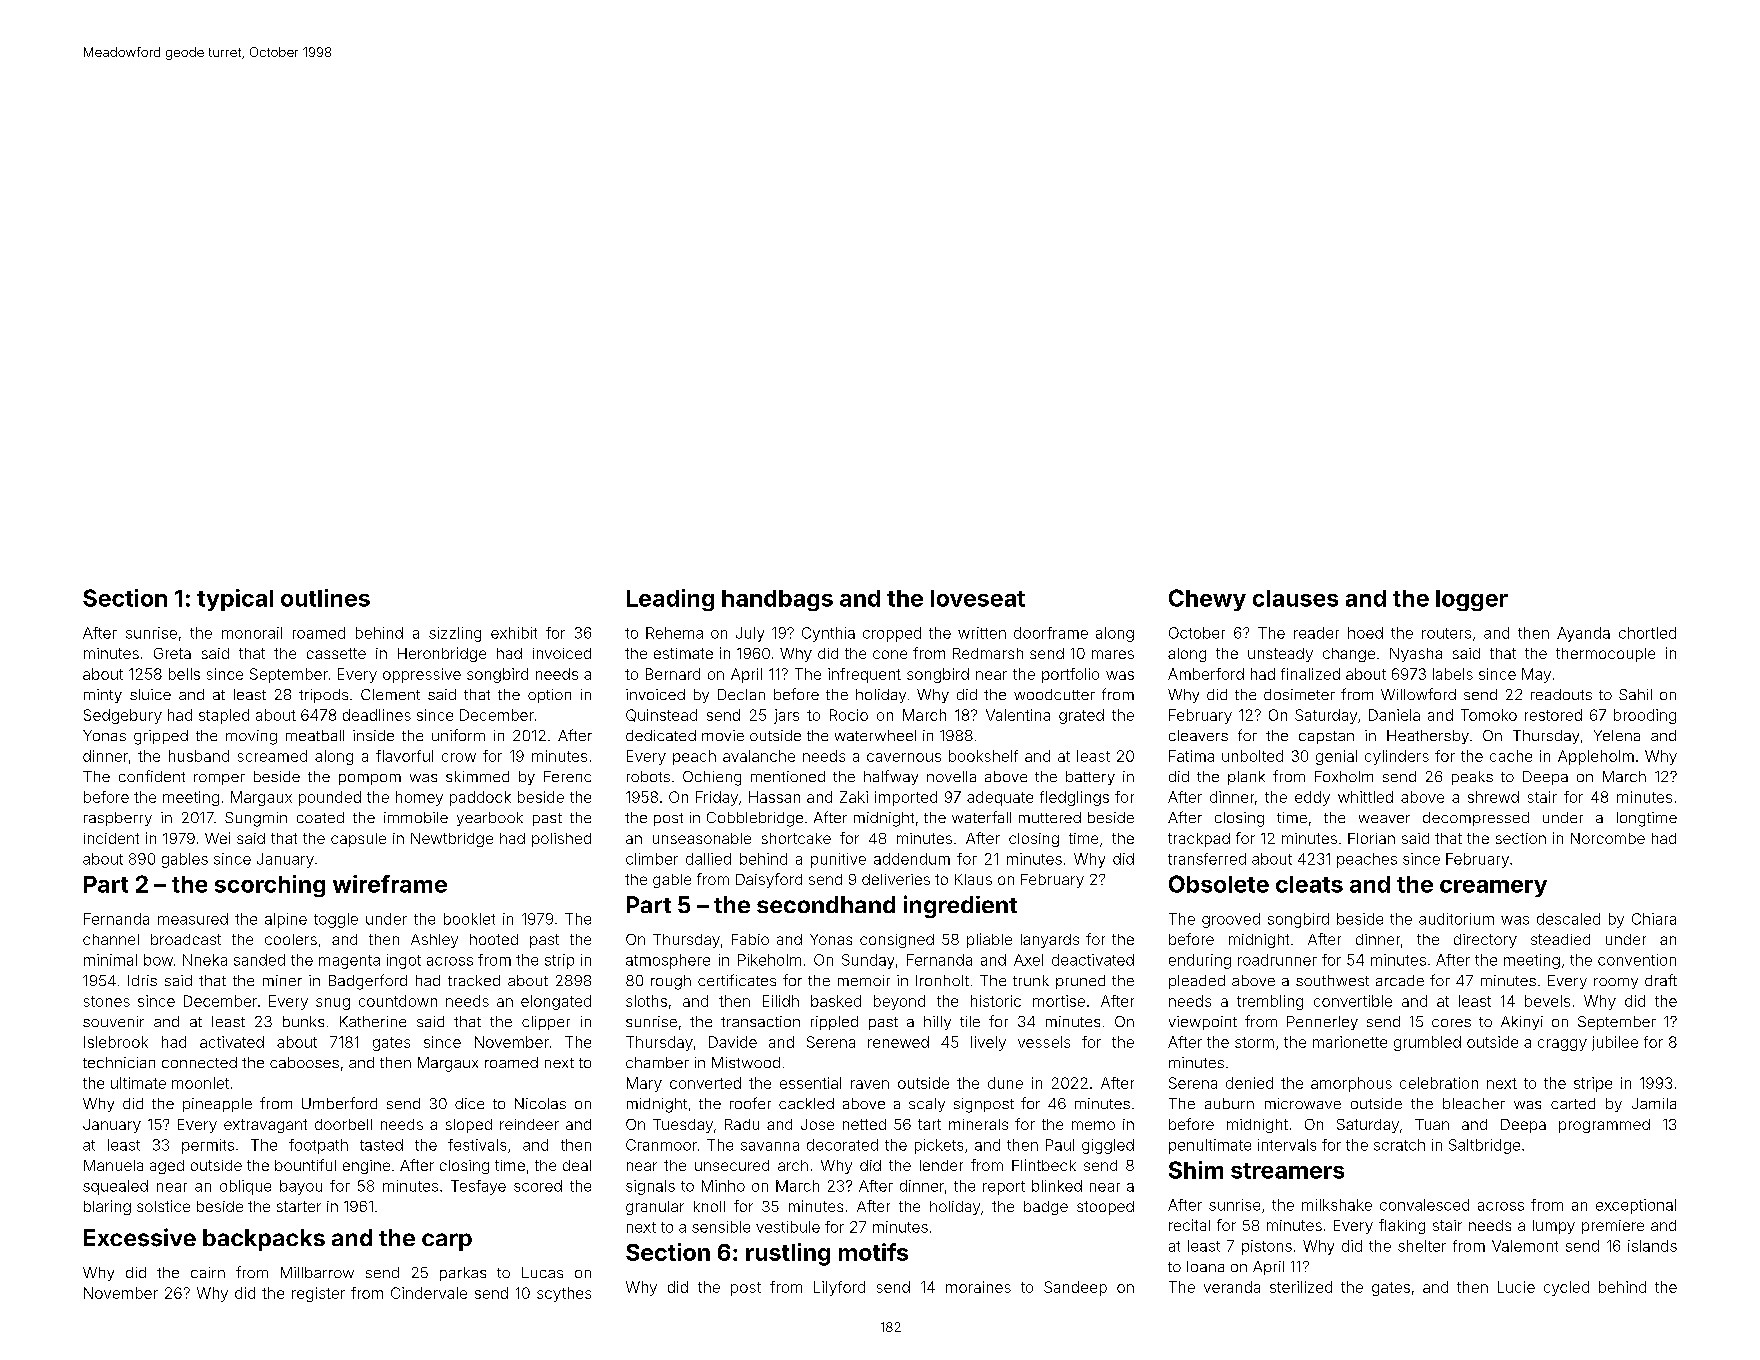  I want to click on outlines, so click(325, 598).
